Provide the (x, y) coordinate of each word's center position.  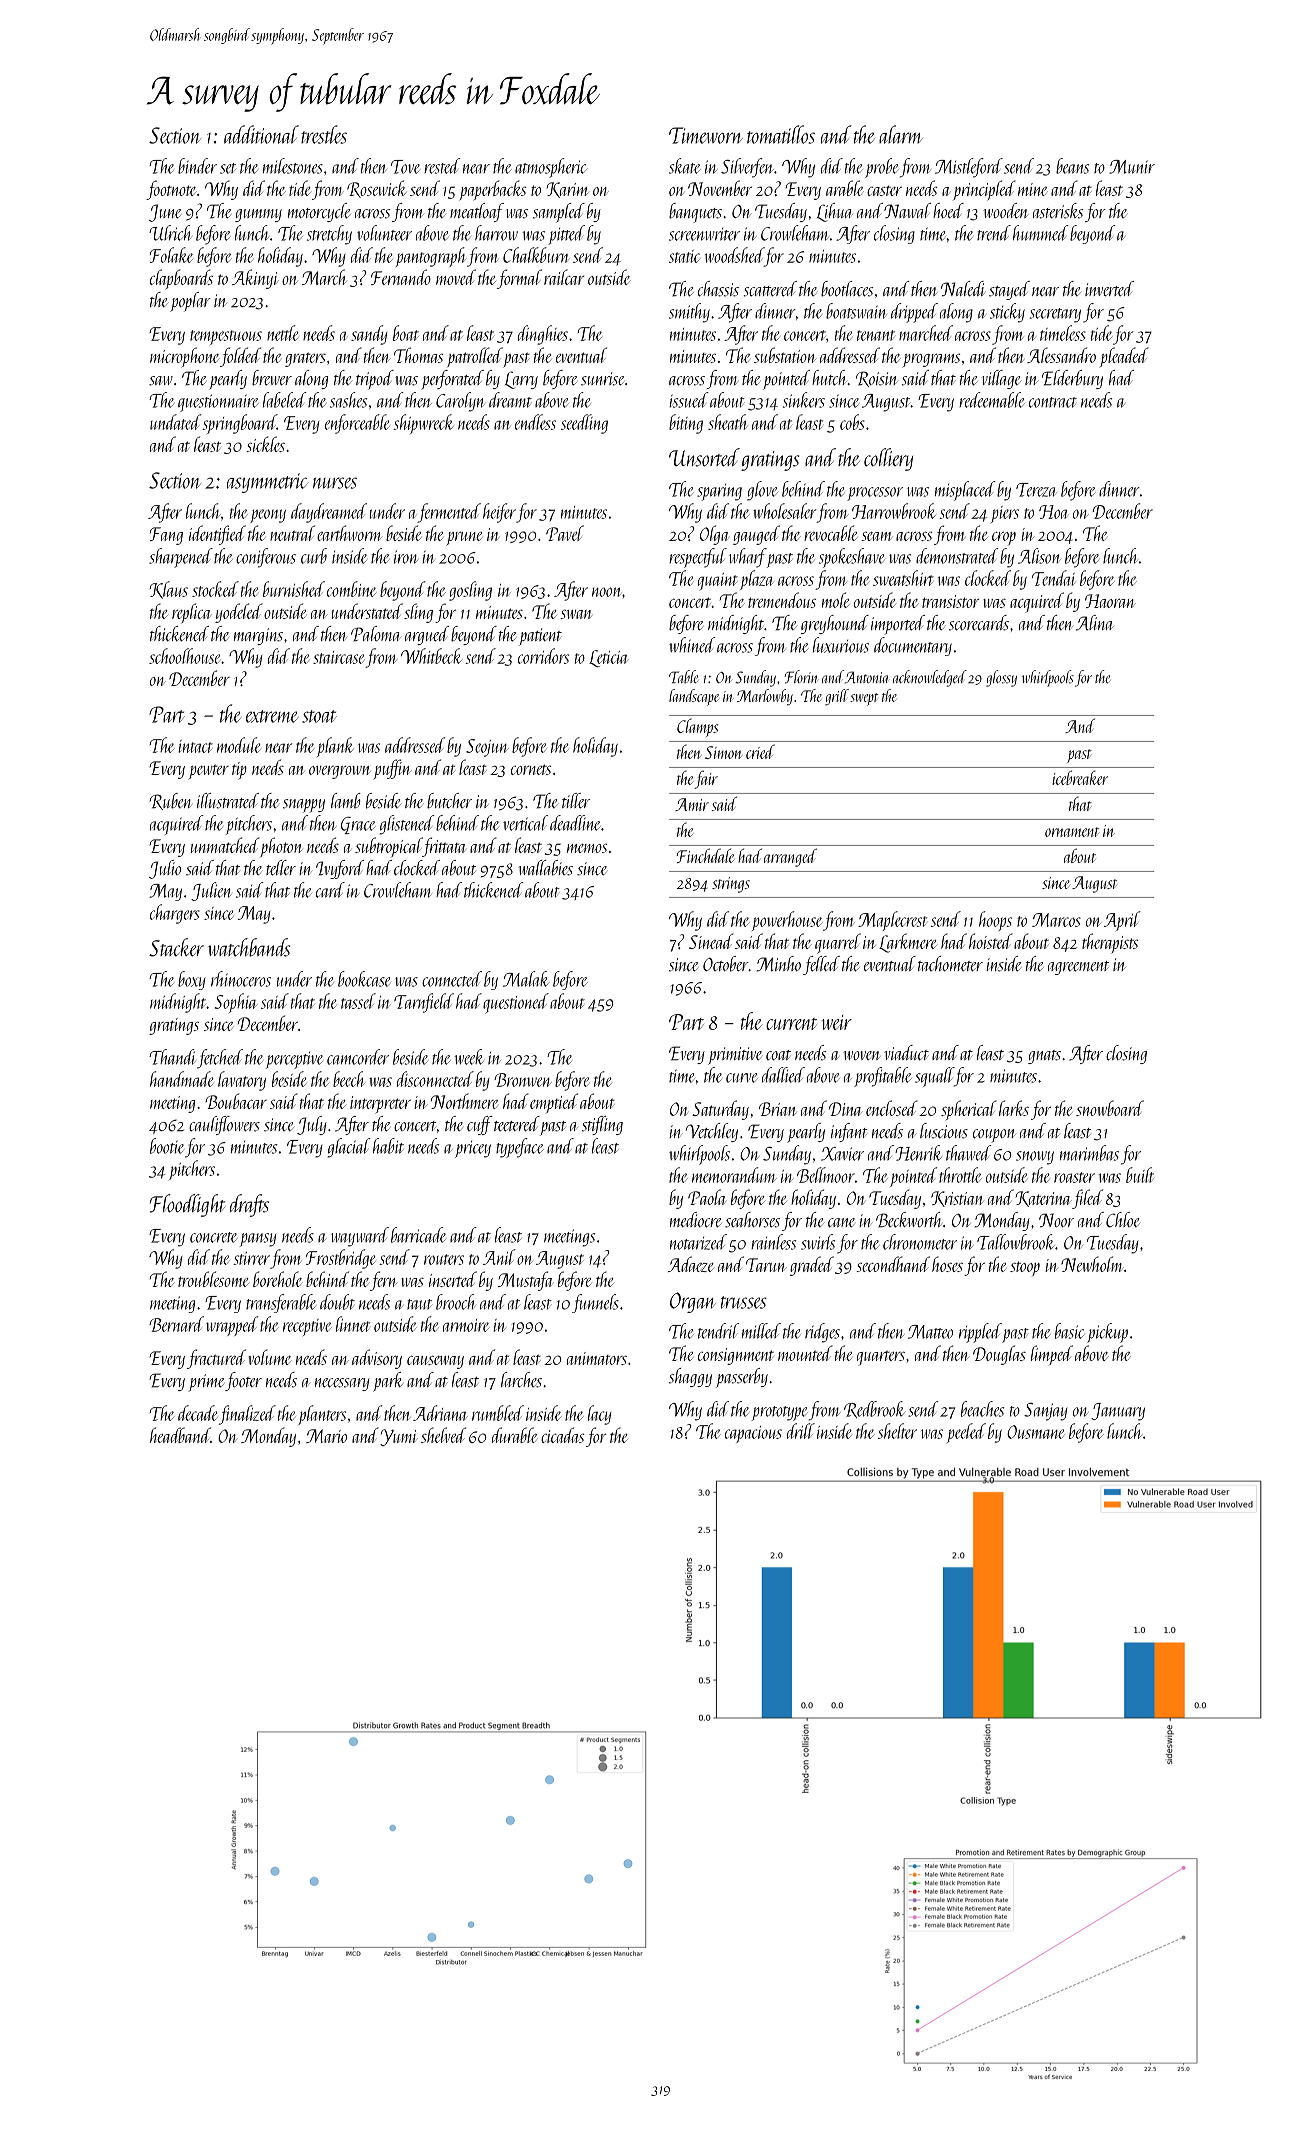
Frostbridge (341, 1259)
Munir (1132, 167)
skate (685, 166)
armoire (466, 1325)
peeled (966, 1433)
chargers (175, 914)
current (791, 1024)
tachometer (950, 964)
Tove (405, 167)
